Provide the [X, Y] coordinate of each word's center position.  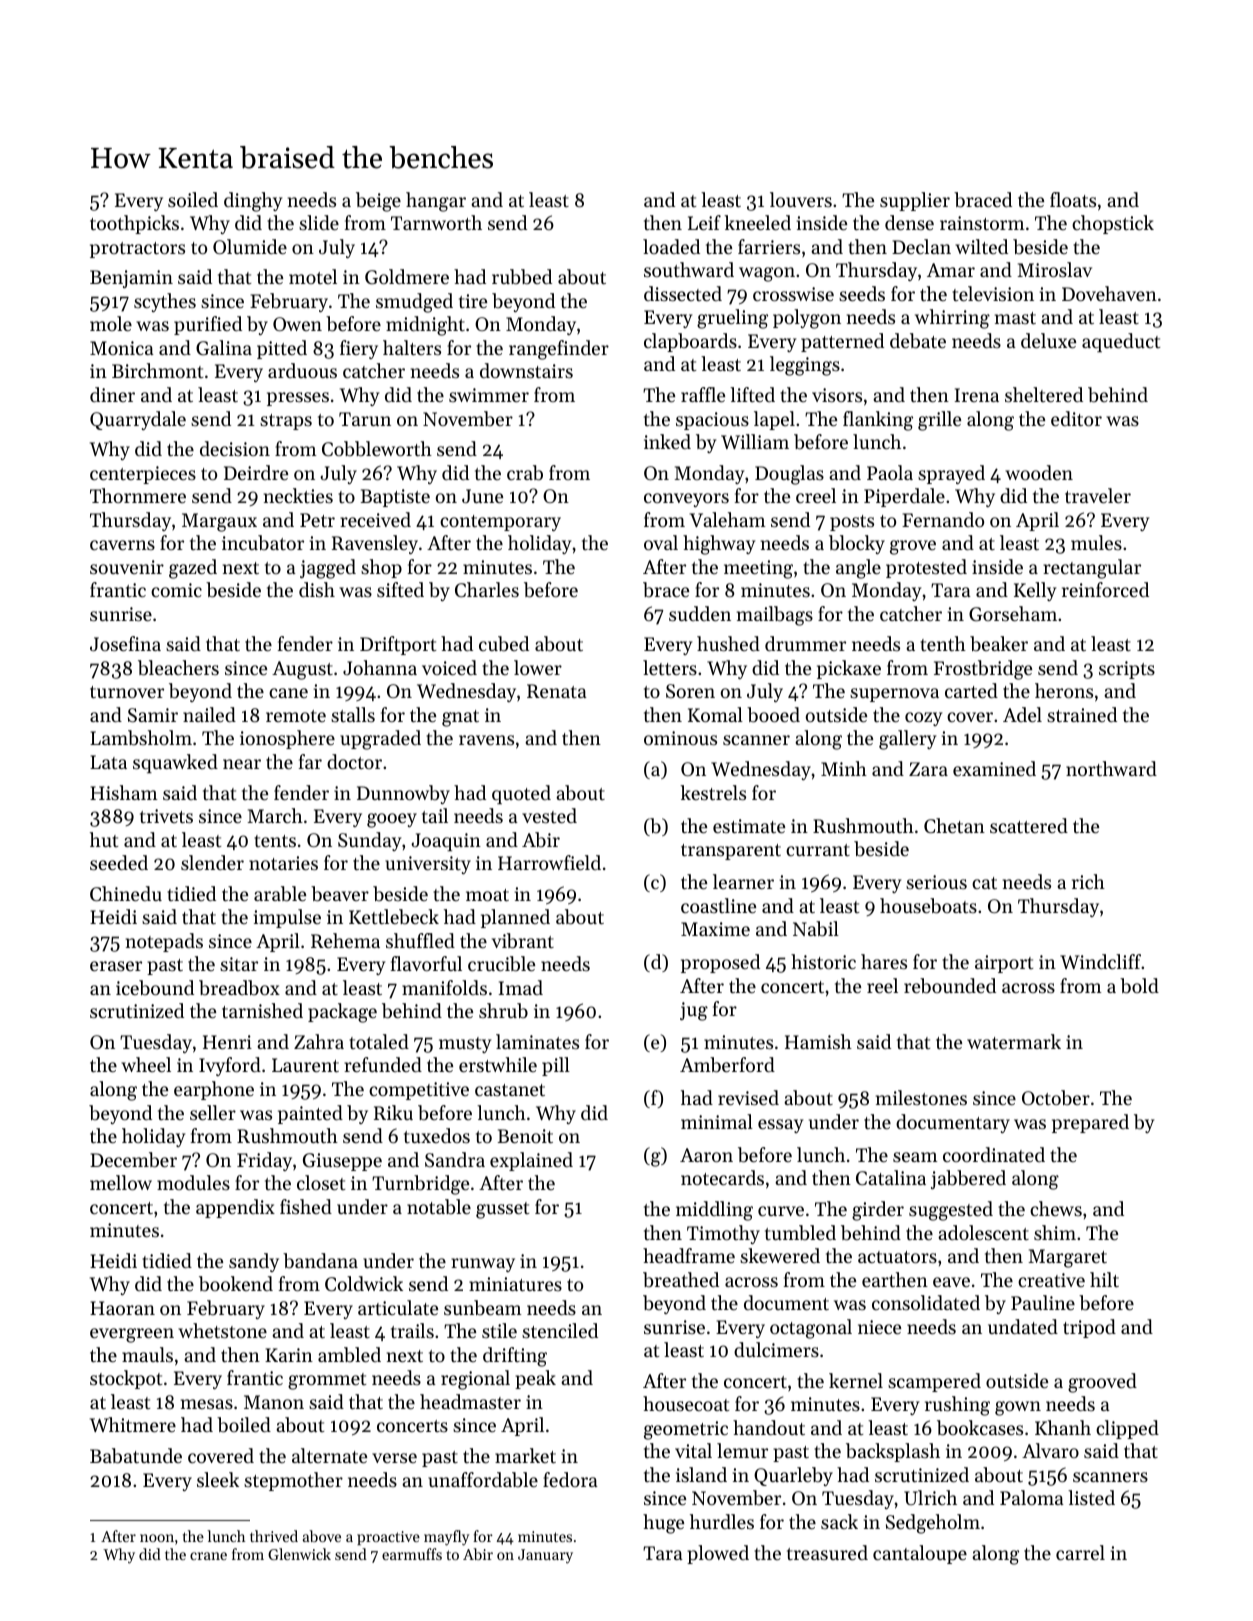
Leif [704, 222]
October [1056, 1097]
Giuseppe [342, 1162]
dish [317, 589]
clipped [1127, 1429]
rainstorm [982, 223]
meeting [758, 569]
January [545, 1556]
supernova [894, 695]
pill [556, 1066]
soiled [193, 199]
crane [208, 1556]
